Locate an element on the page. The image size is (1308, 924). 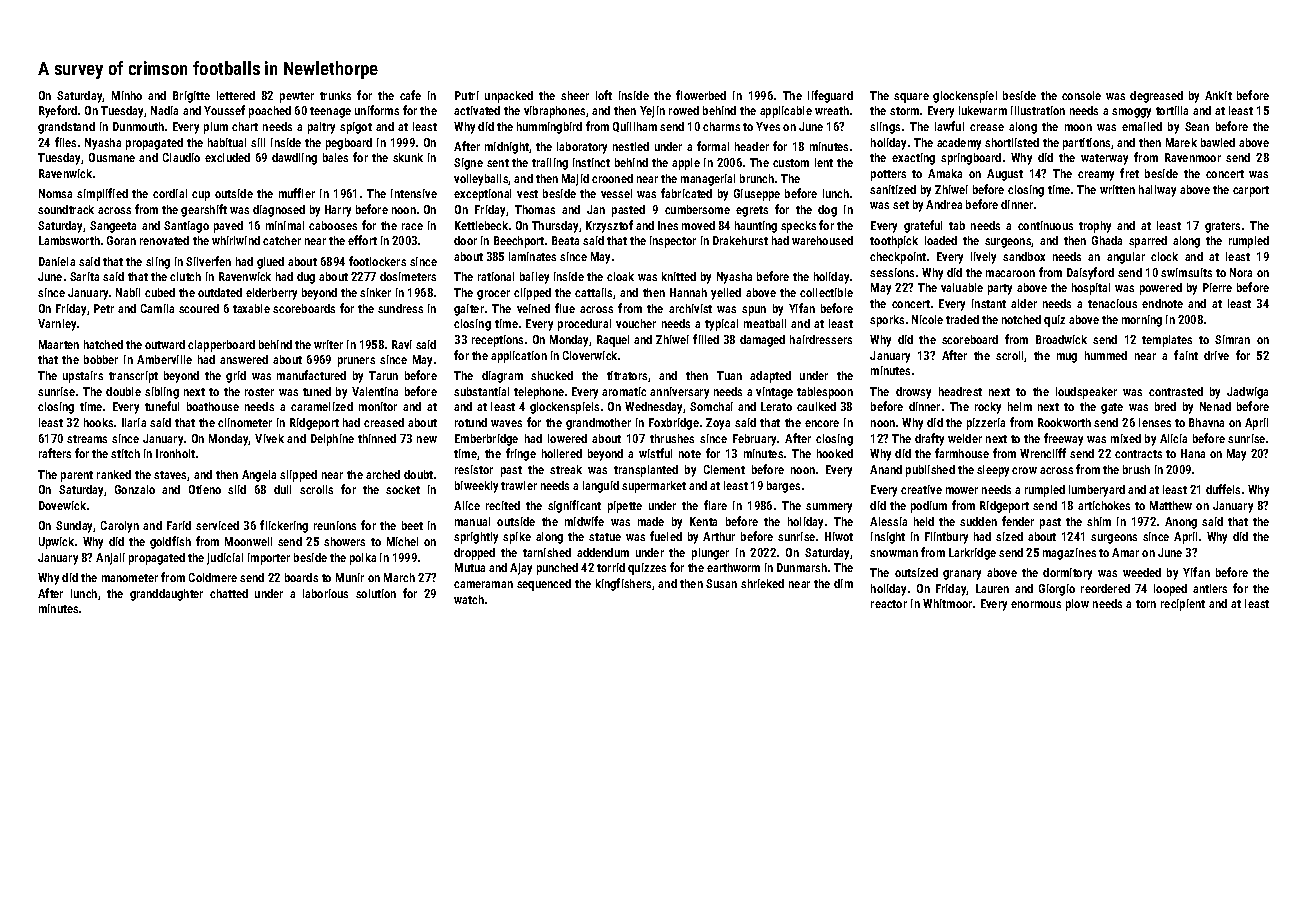
poached is located at coordinates (270, 112).
